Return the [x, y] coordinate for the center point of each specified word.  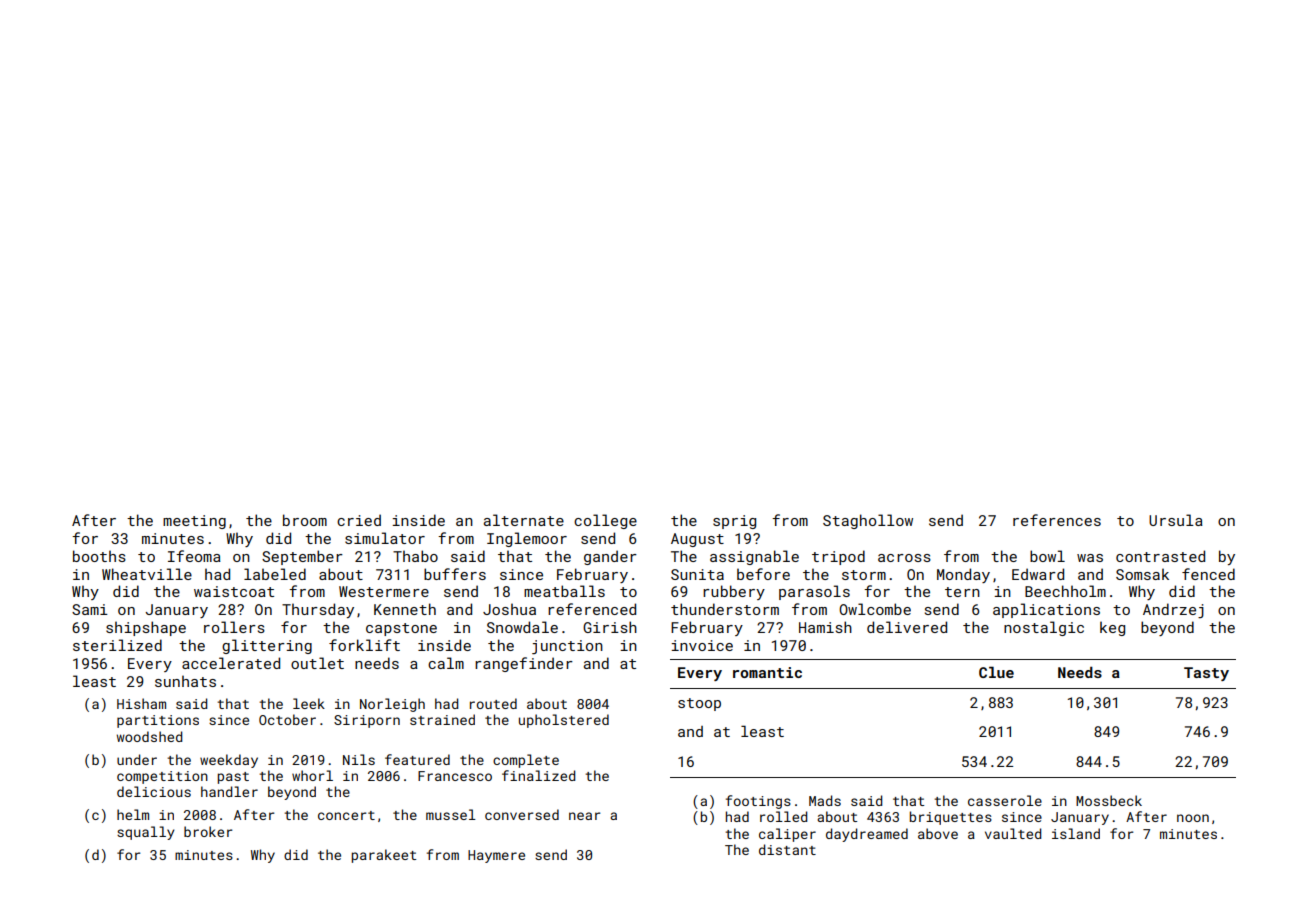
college [605, 521]
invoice [702, 645]
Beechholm [1065, 591]
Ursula [1176, 520]
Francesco [455, 776]
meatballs [564, 591]
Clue [996, 672]
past [233, 778]
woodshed [149, 736]
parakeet [384, 856]
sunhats [185, 681]
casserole [1005, 800]
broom [305, 520]
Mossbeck [1109, 800]
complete [526, 761]
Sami [90, 609]
